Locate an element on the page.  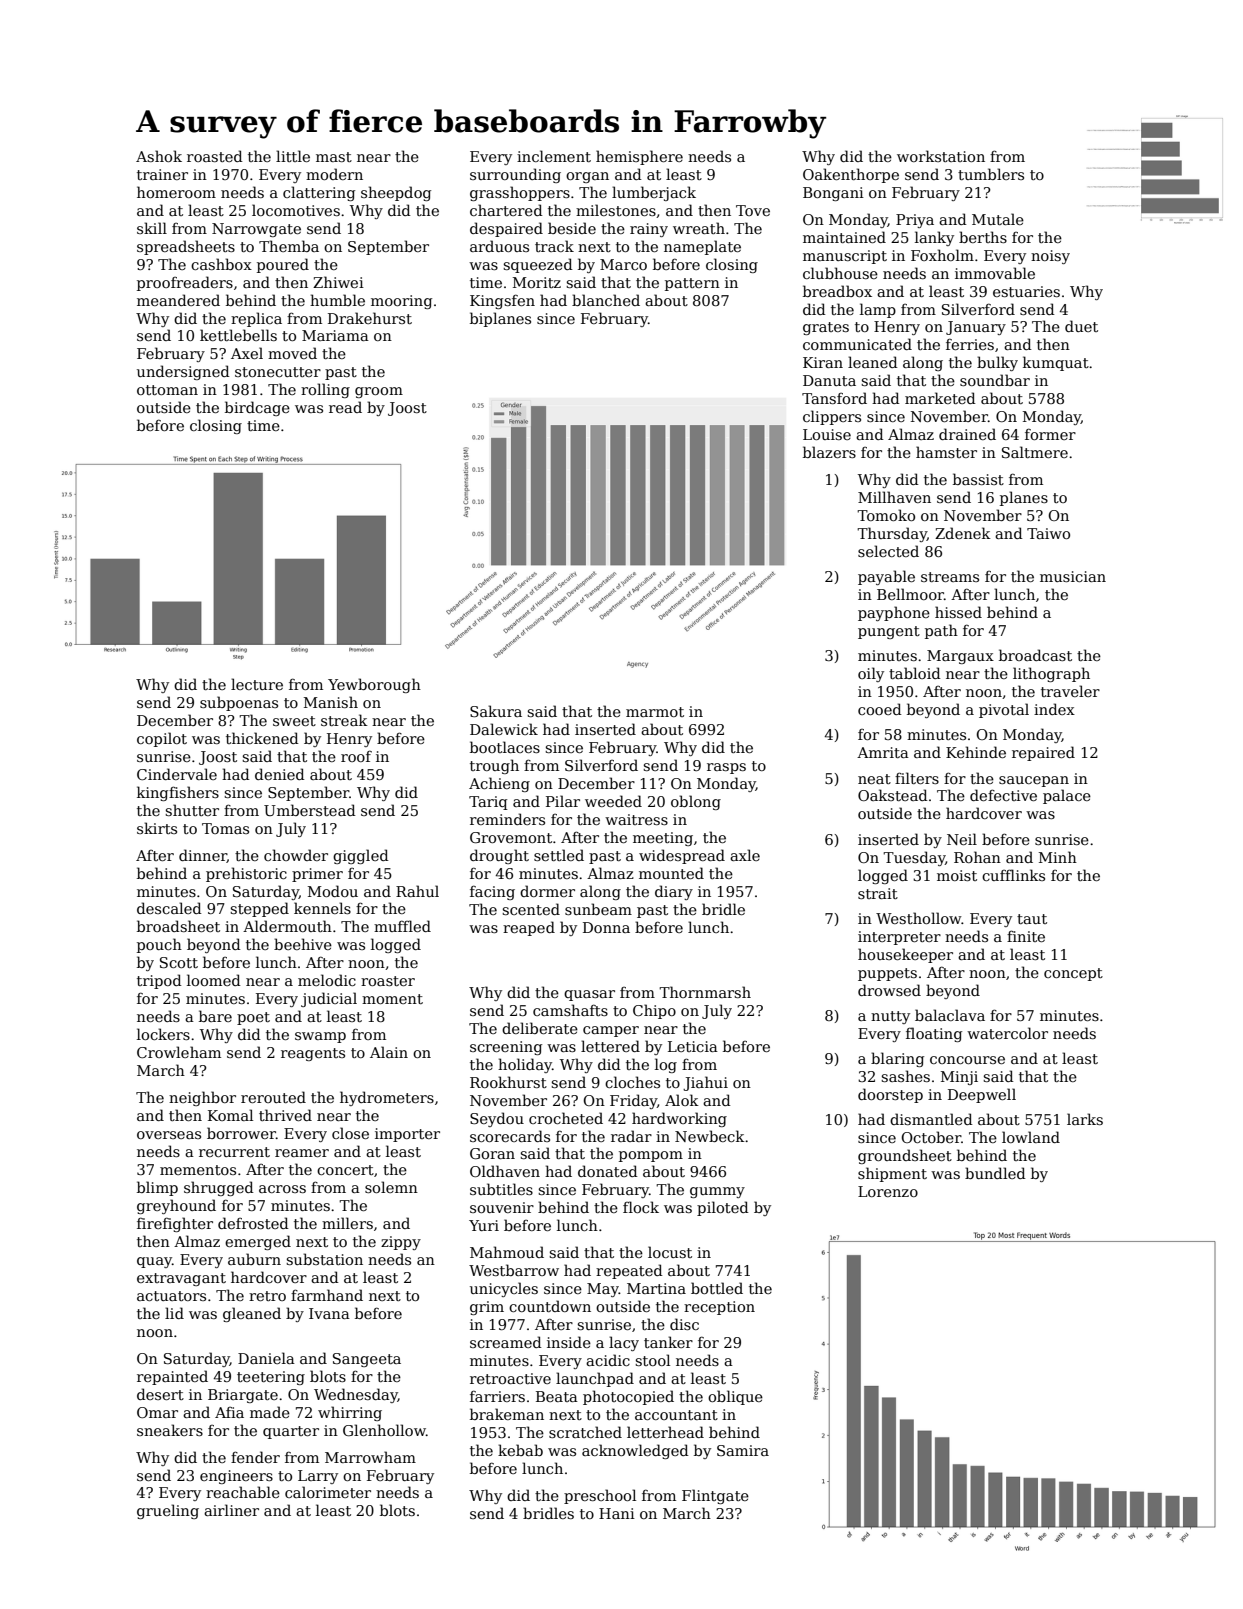
axle is located at coordinates (745, 855).
